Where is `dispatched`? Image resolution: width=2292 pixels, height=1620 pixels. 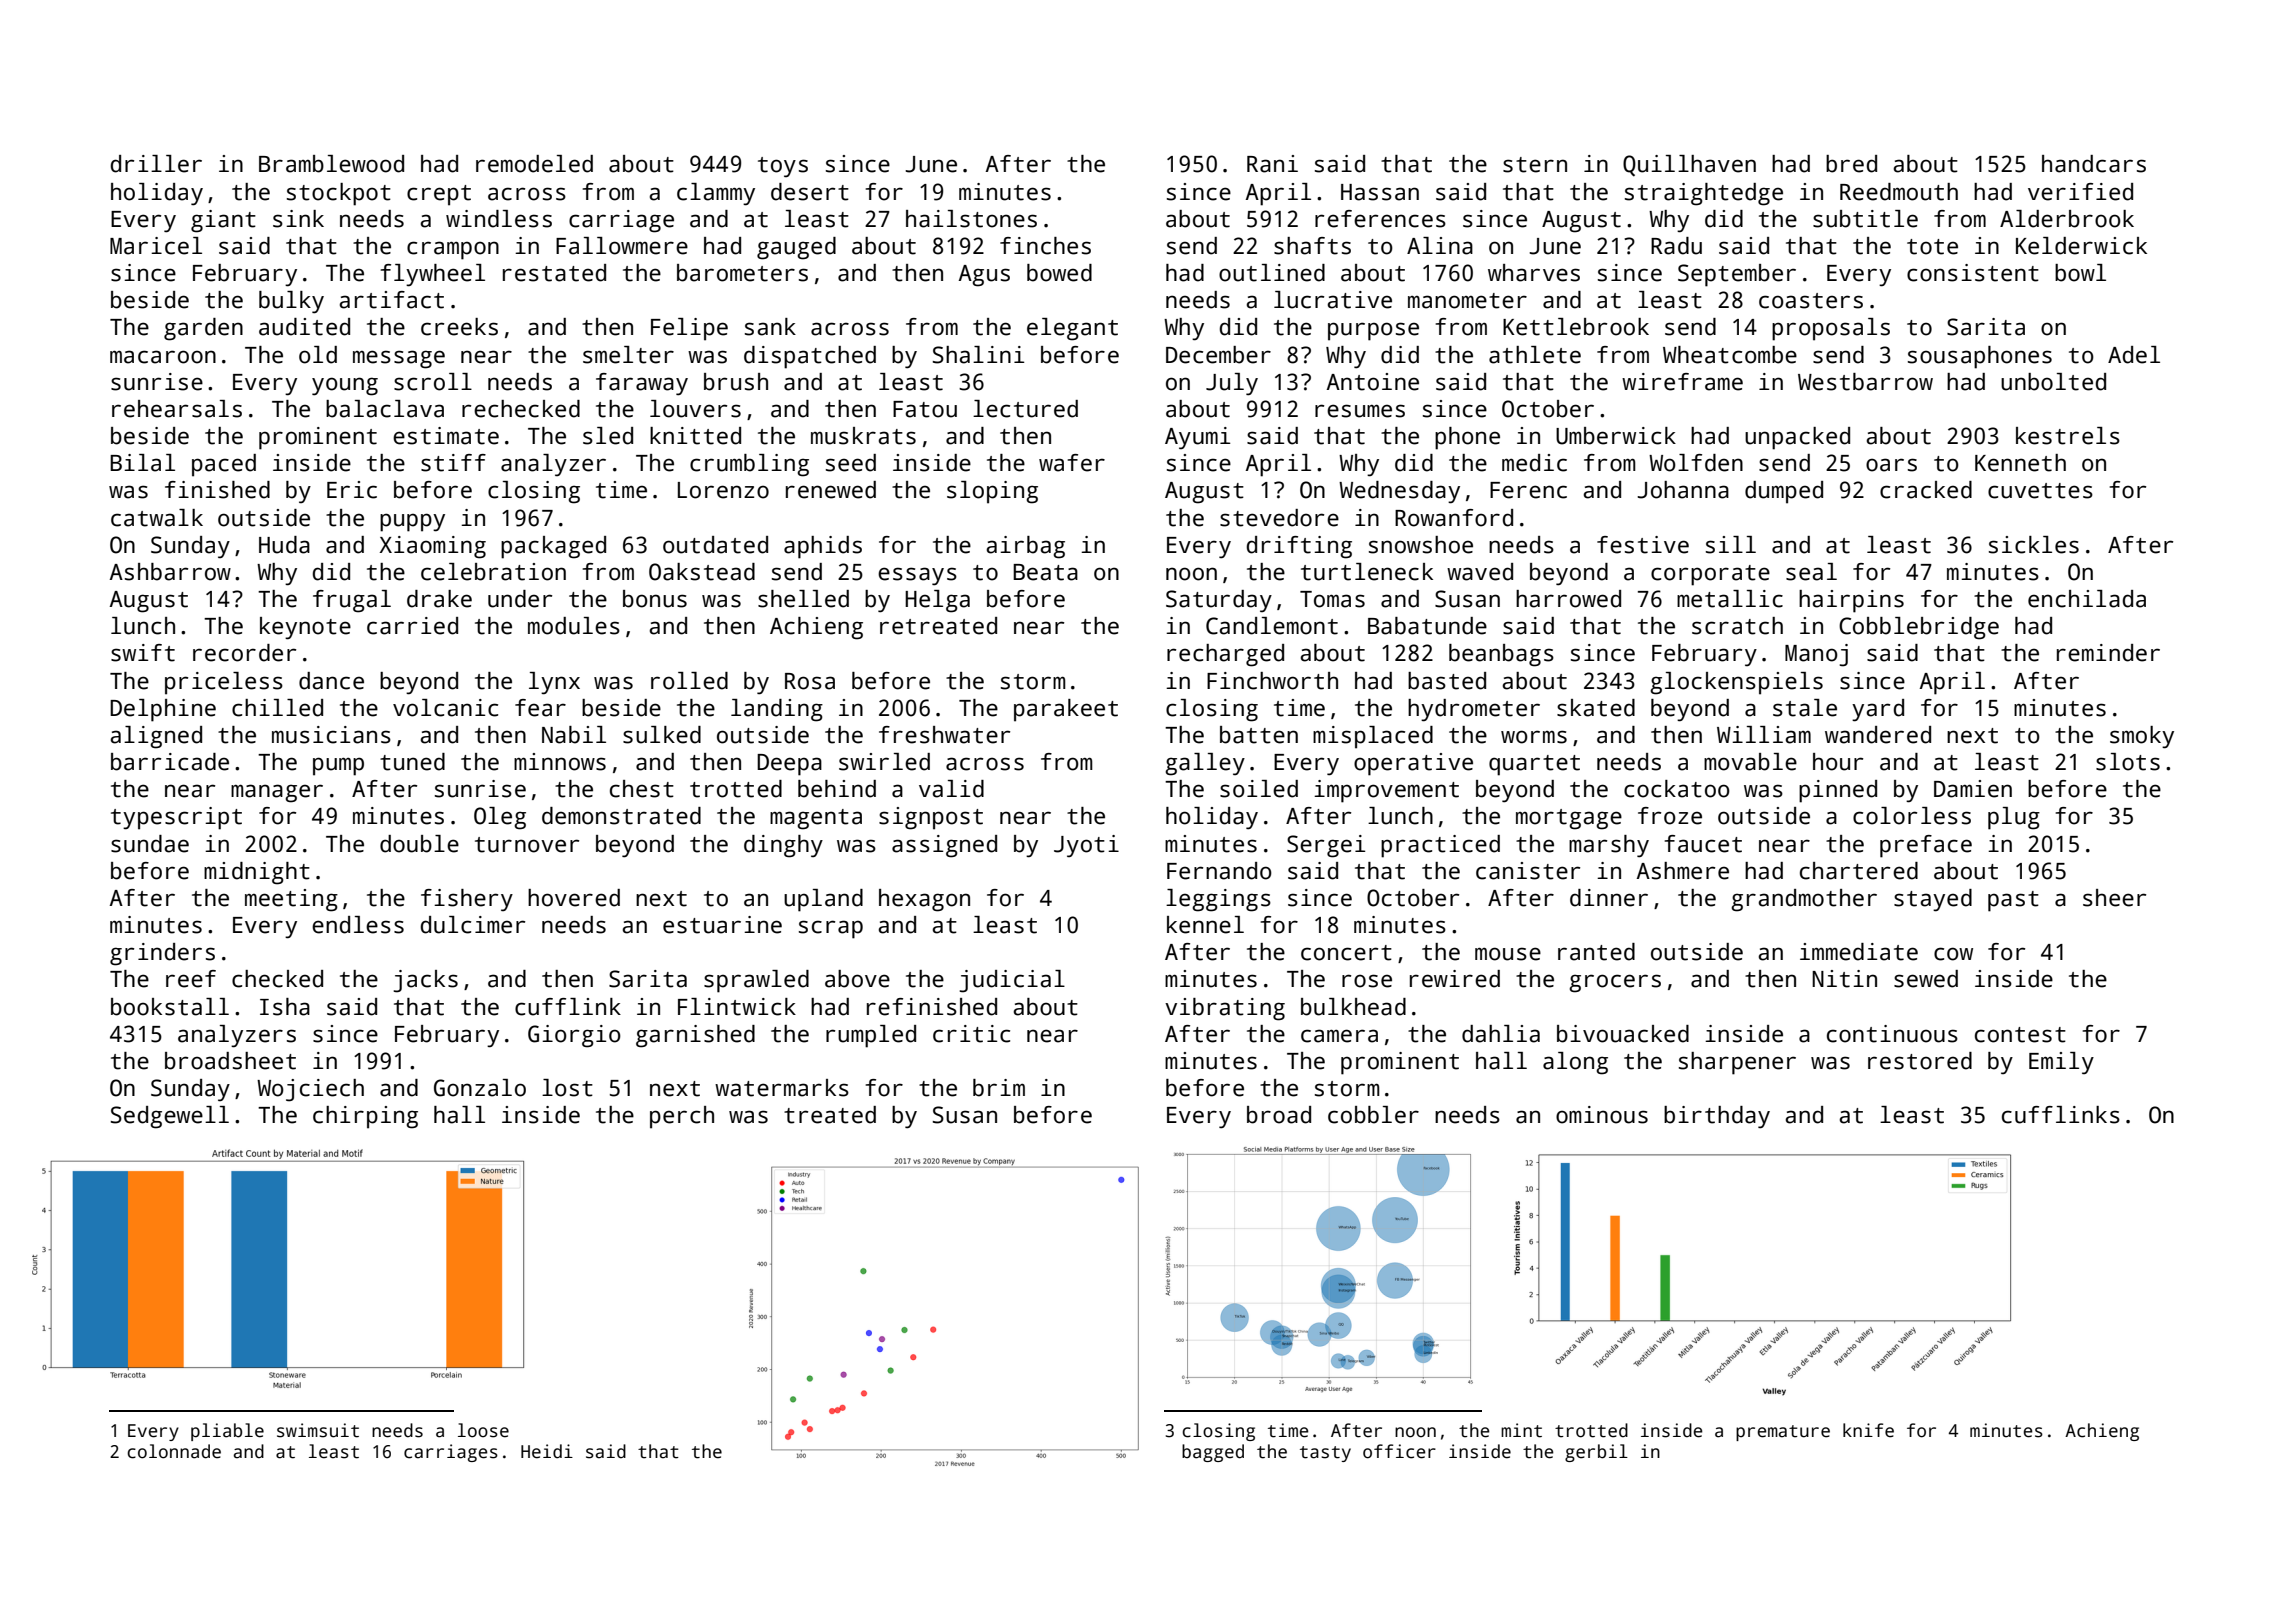
dispatched is located at coordinates (810, 357).
